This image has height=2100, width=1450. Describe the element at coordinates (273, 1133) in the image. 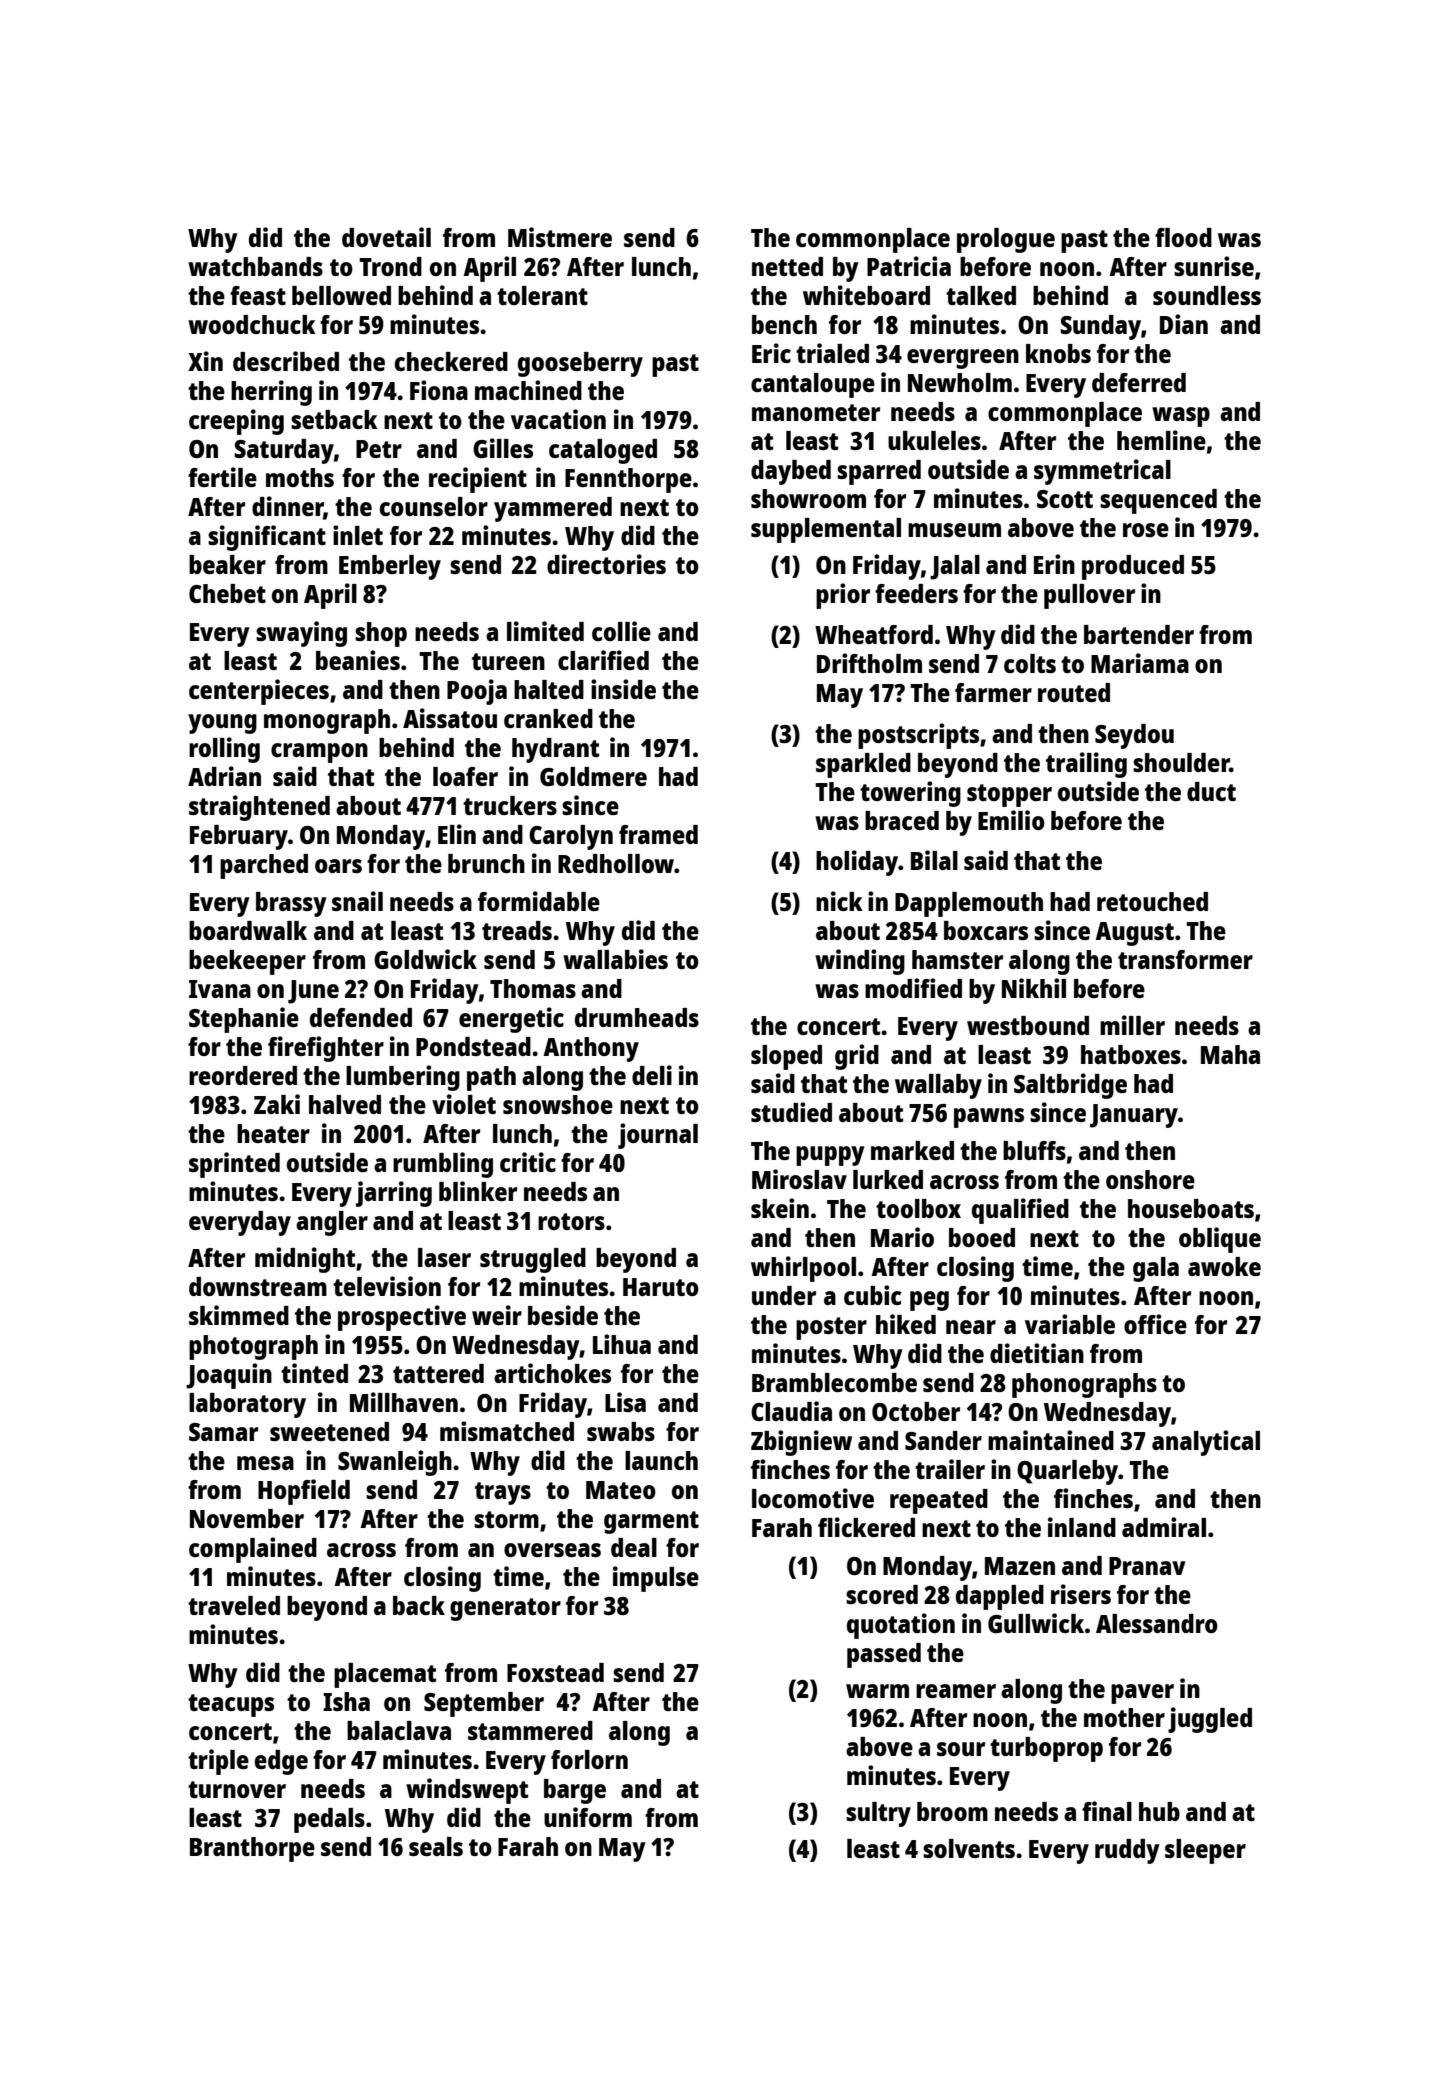

I see `heater` at that location.
